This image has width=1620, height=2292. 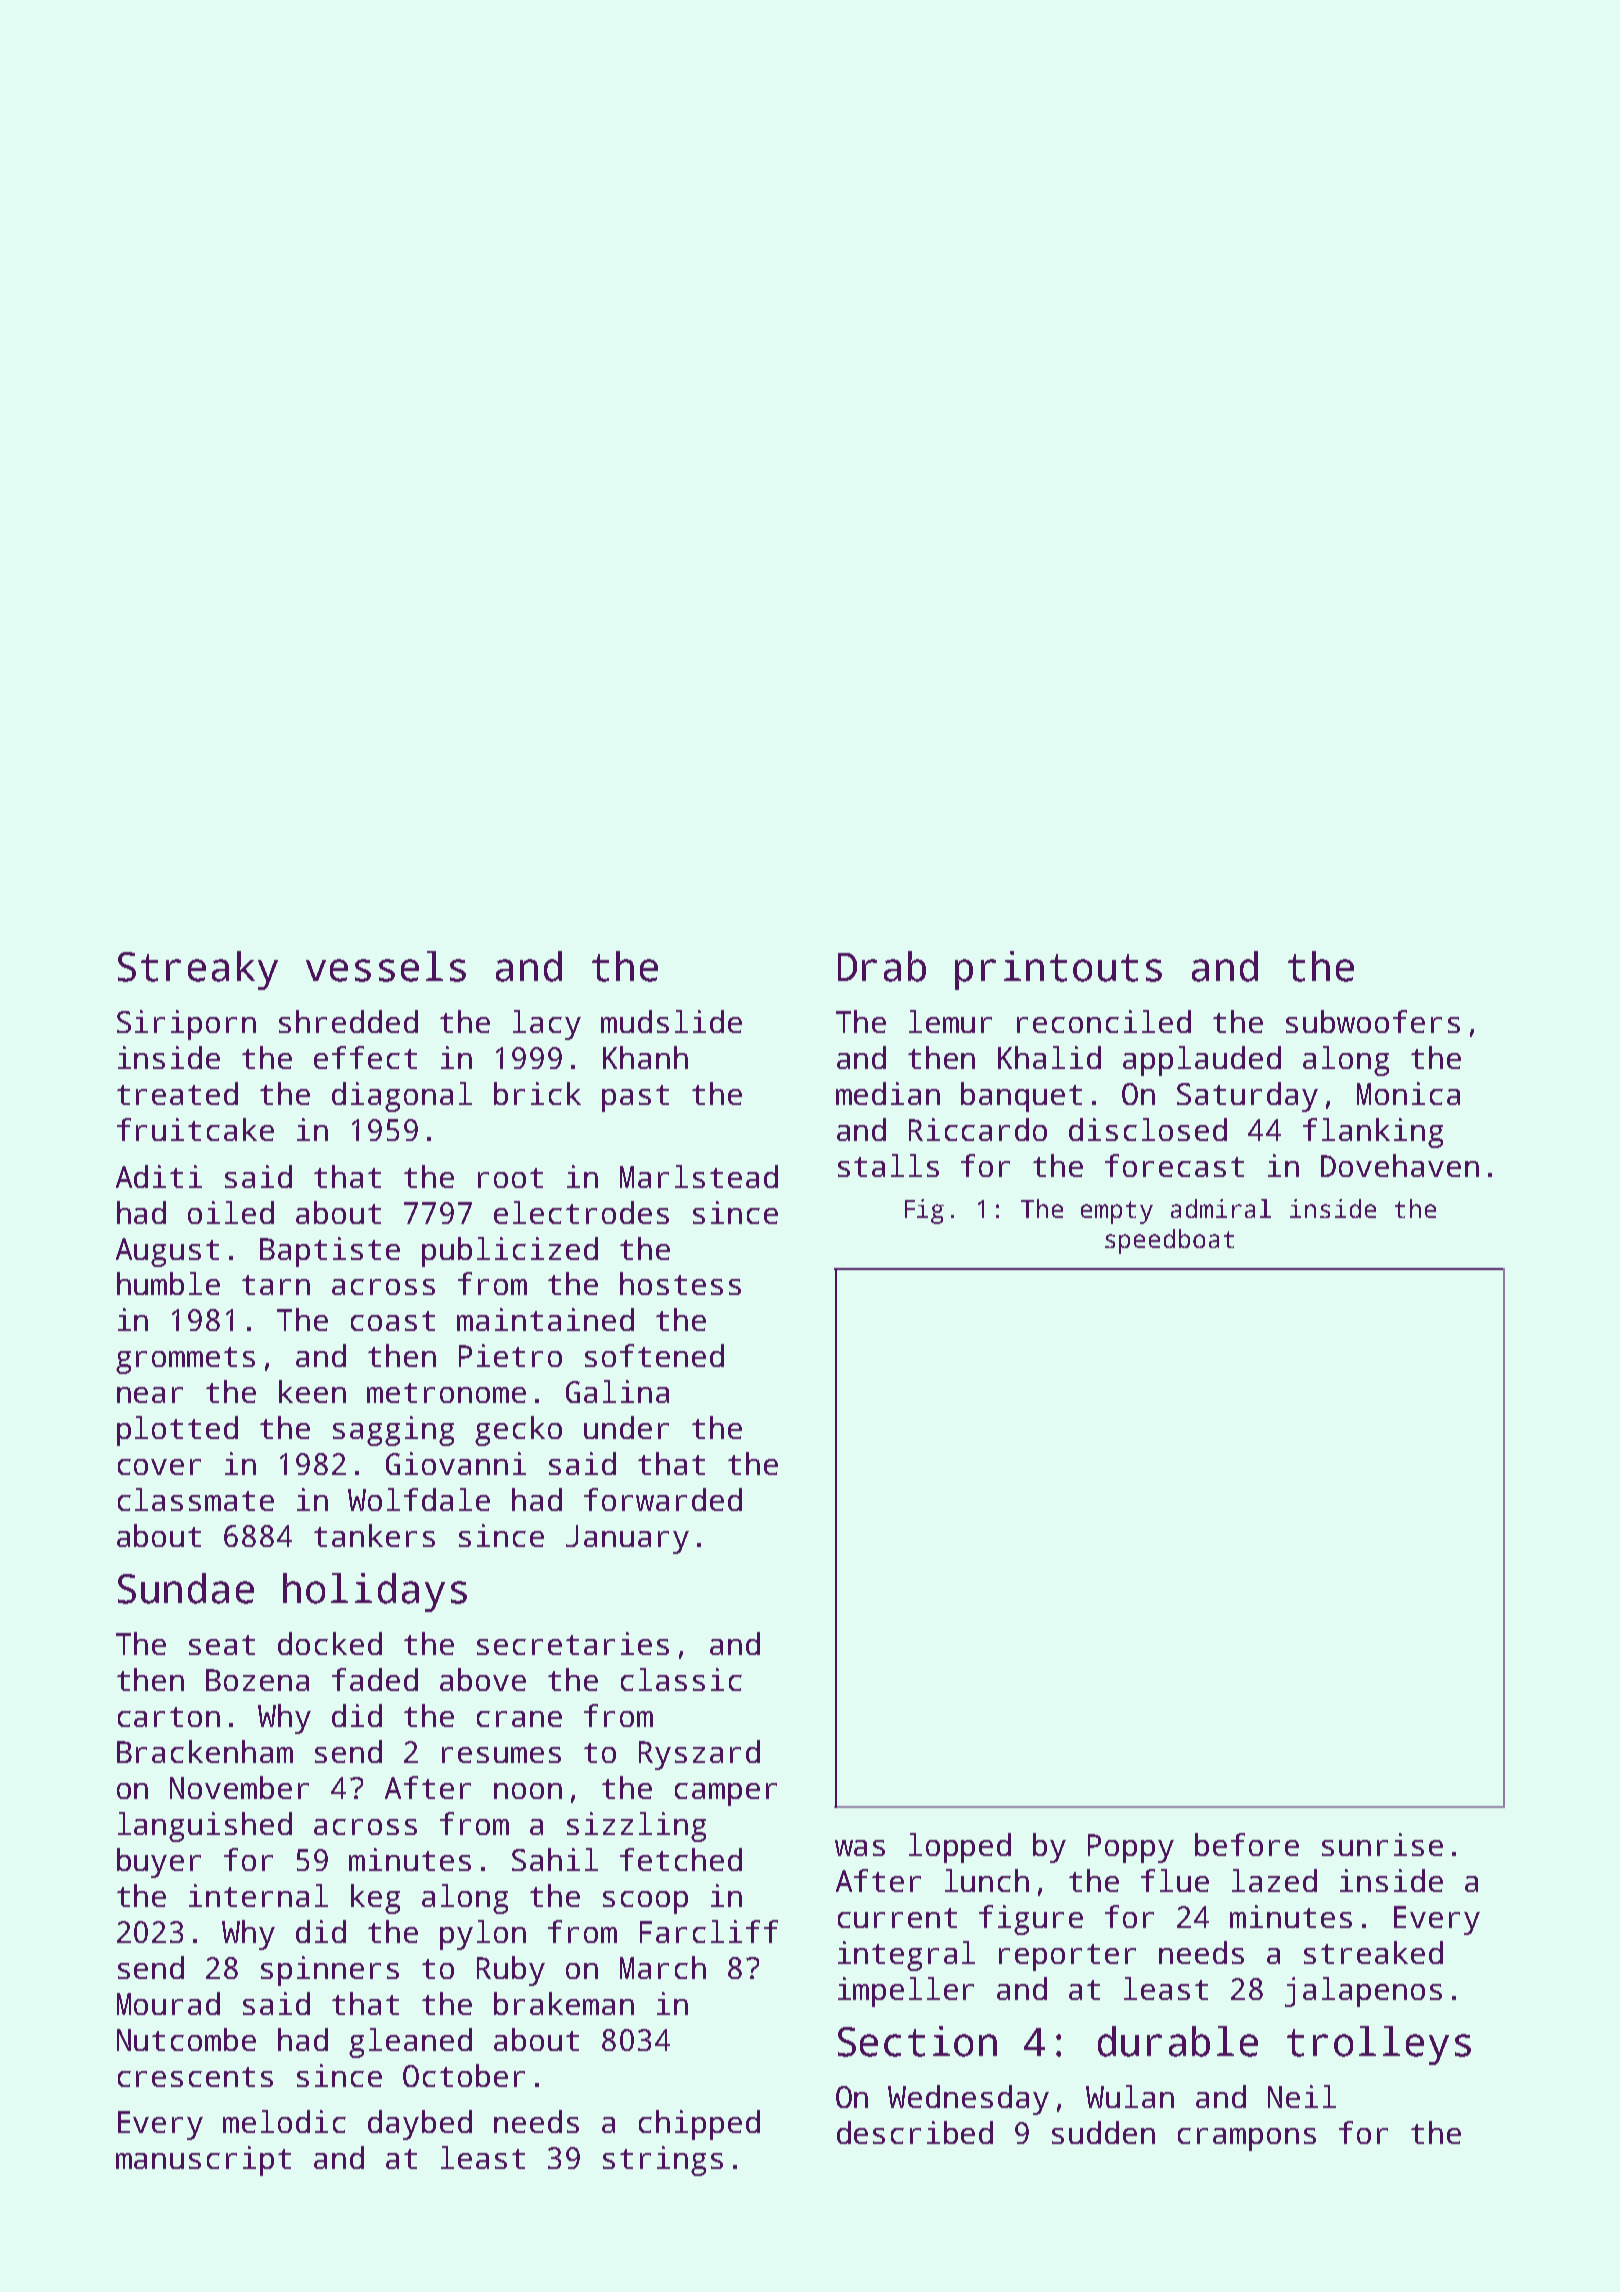 I want to click on Siriporn, so click(x=186, y=1025).
